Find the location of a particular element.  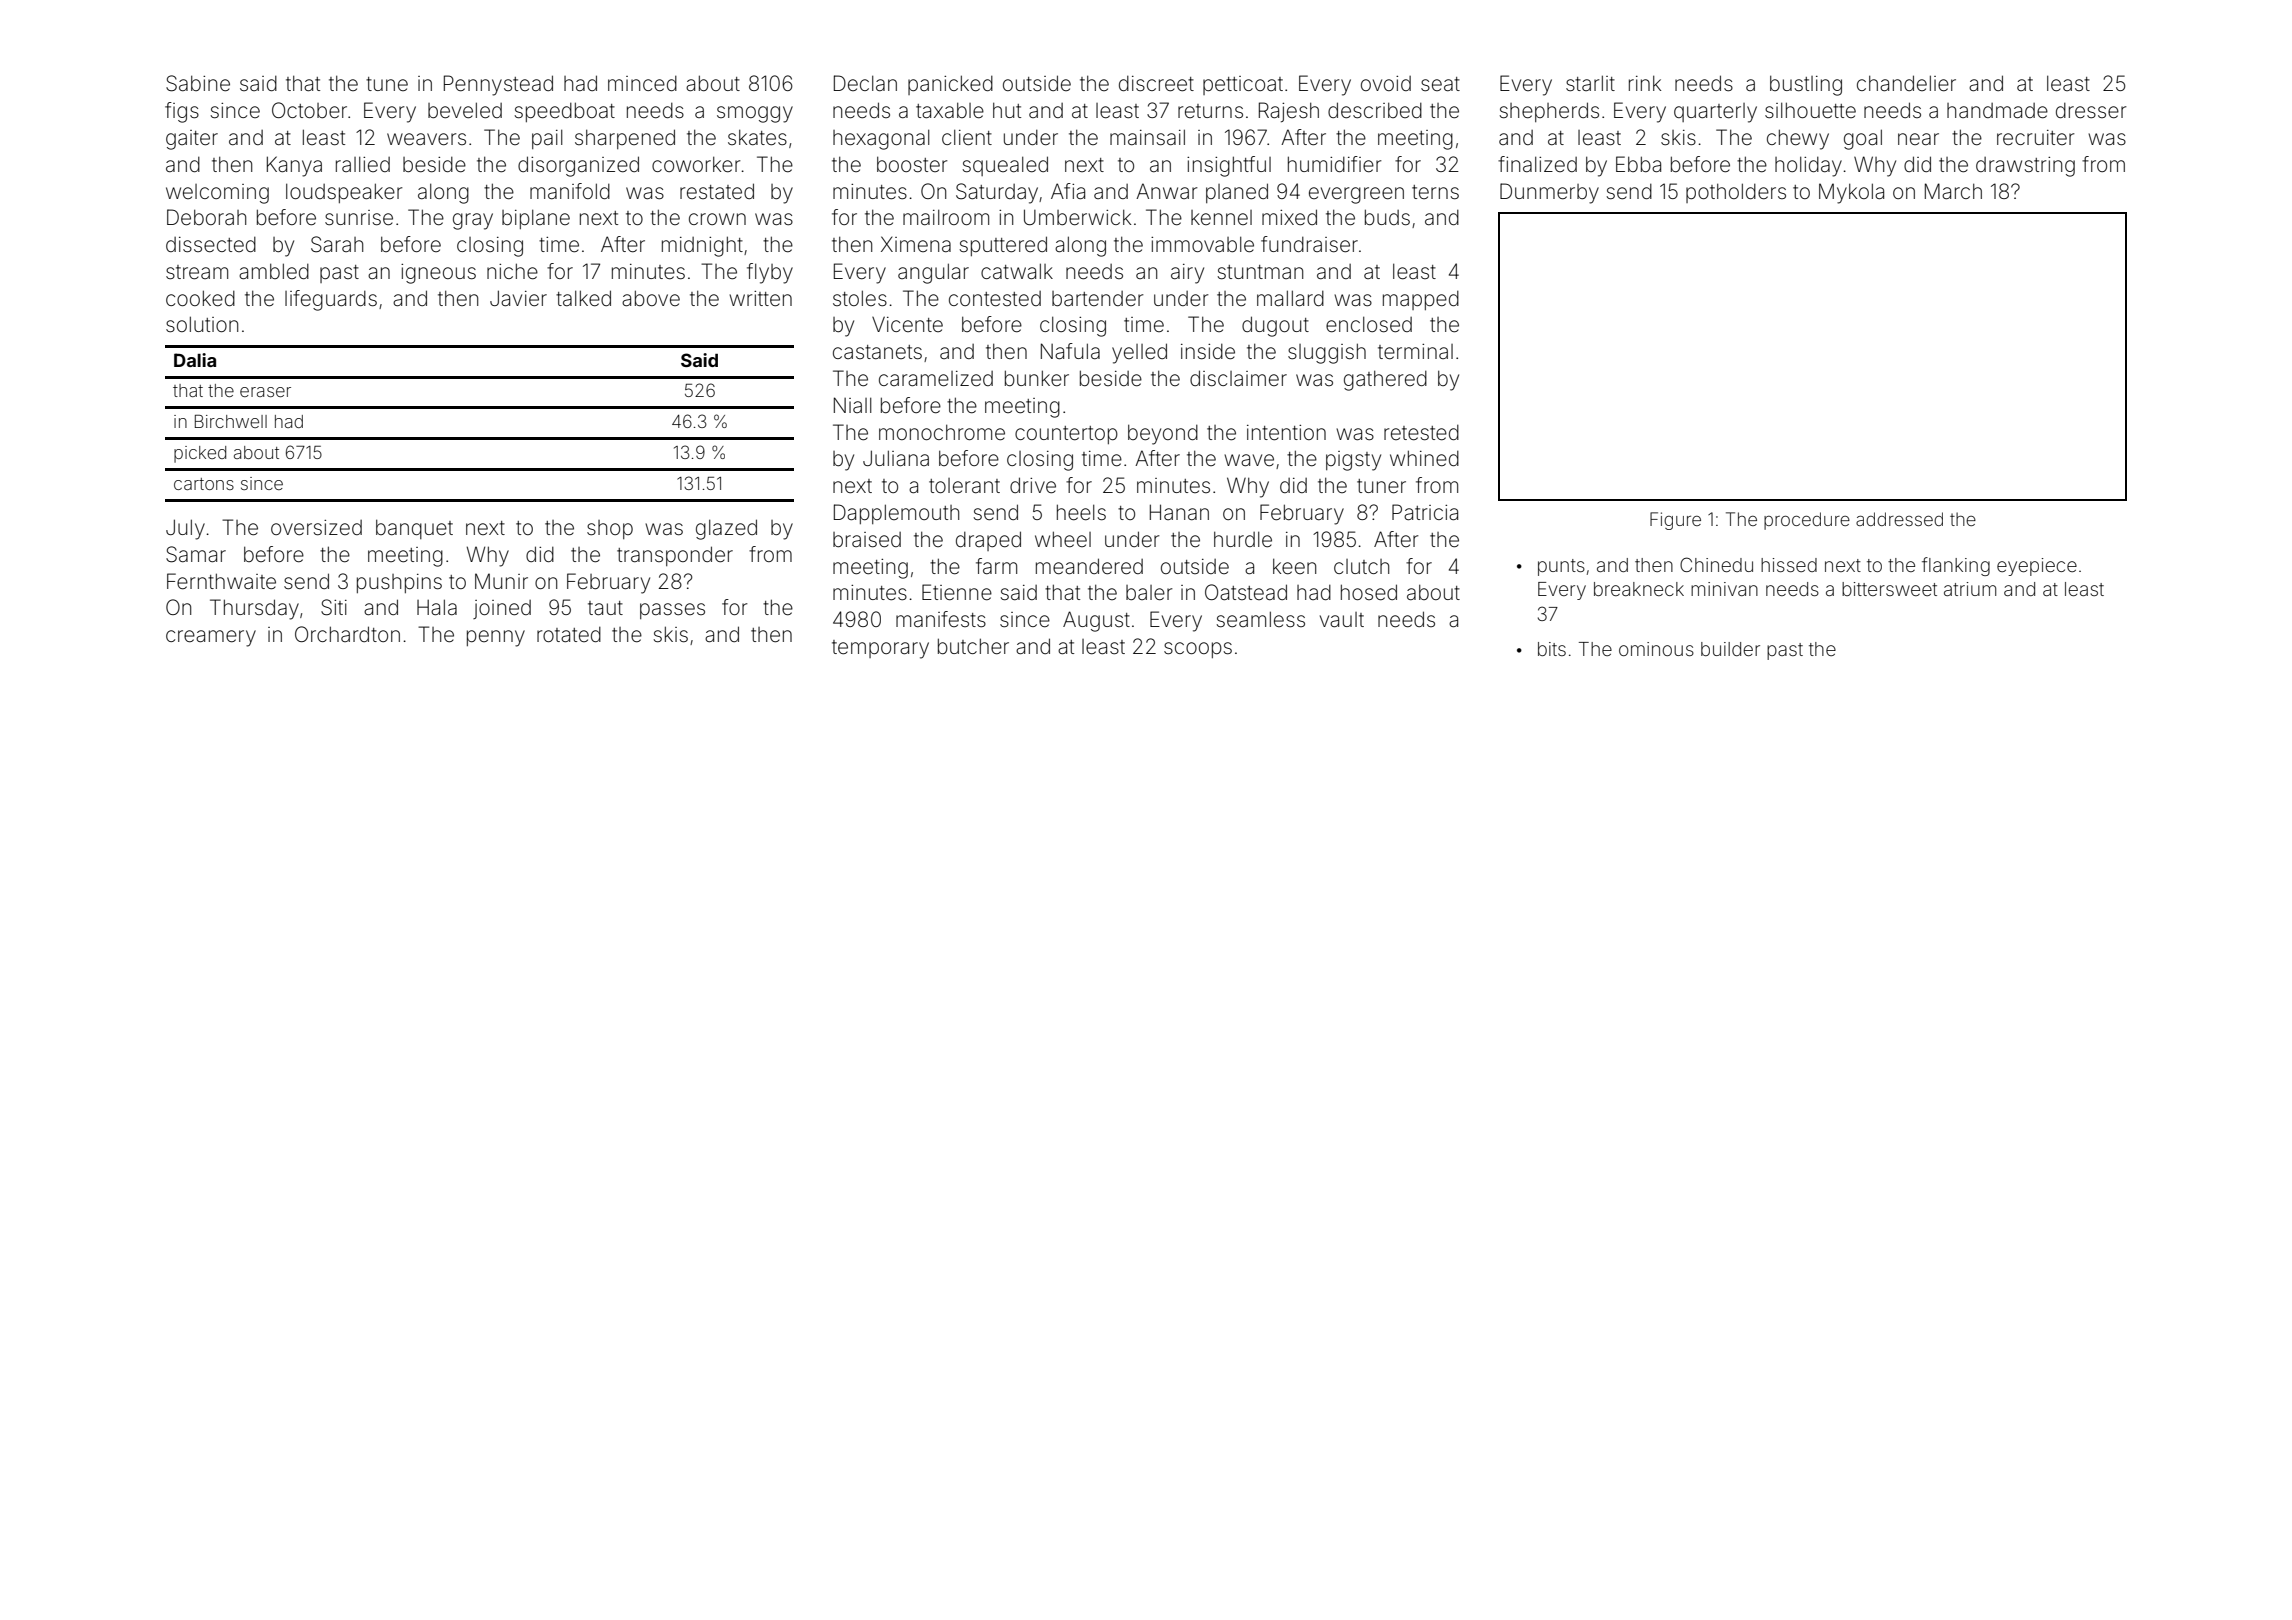

mapped is located at coordinates (1421, 300).
